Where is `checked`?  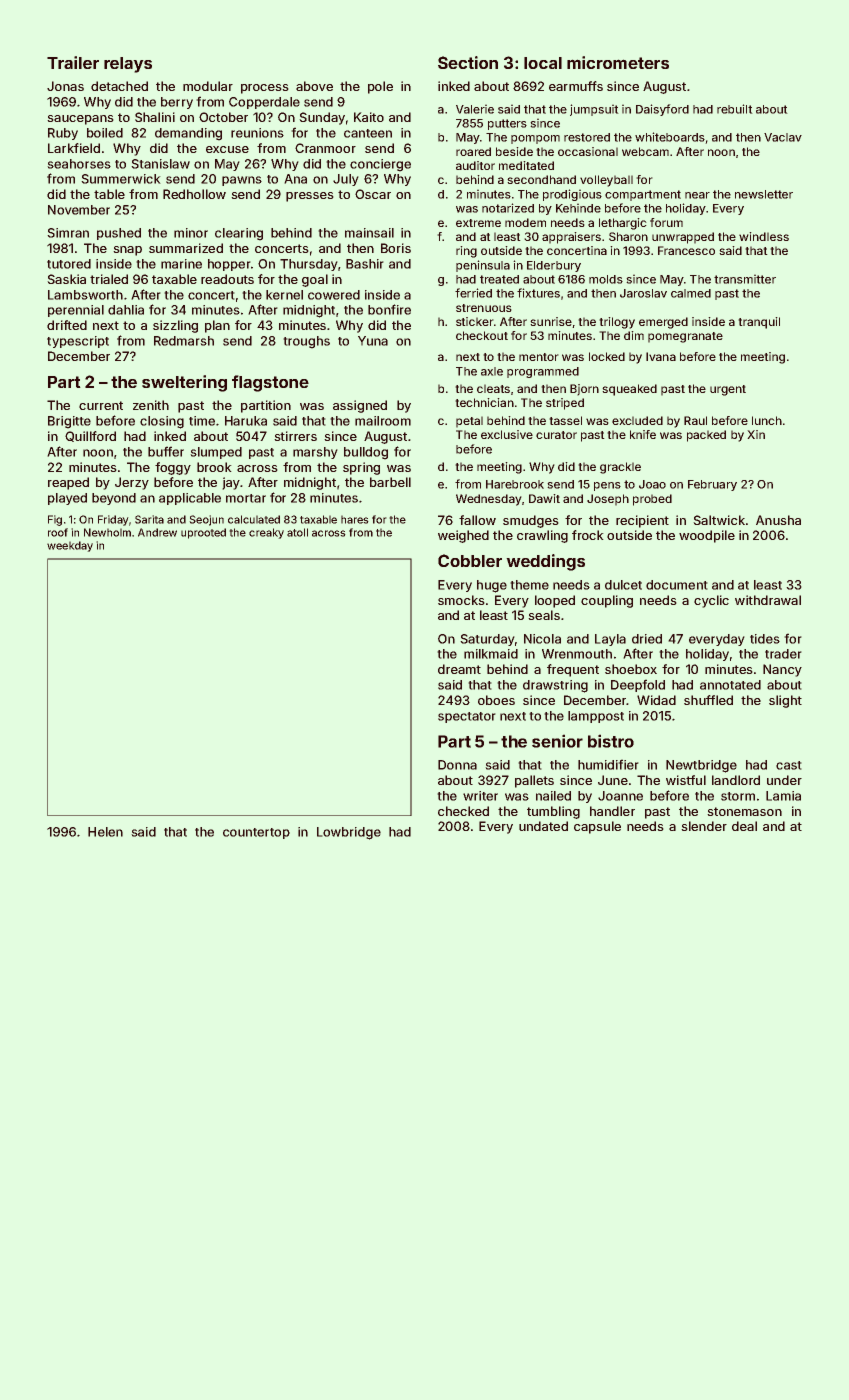
checked is located at coordinates (463, 811).
